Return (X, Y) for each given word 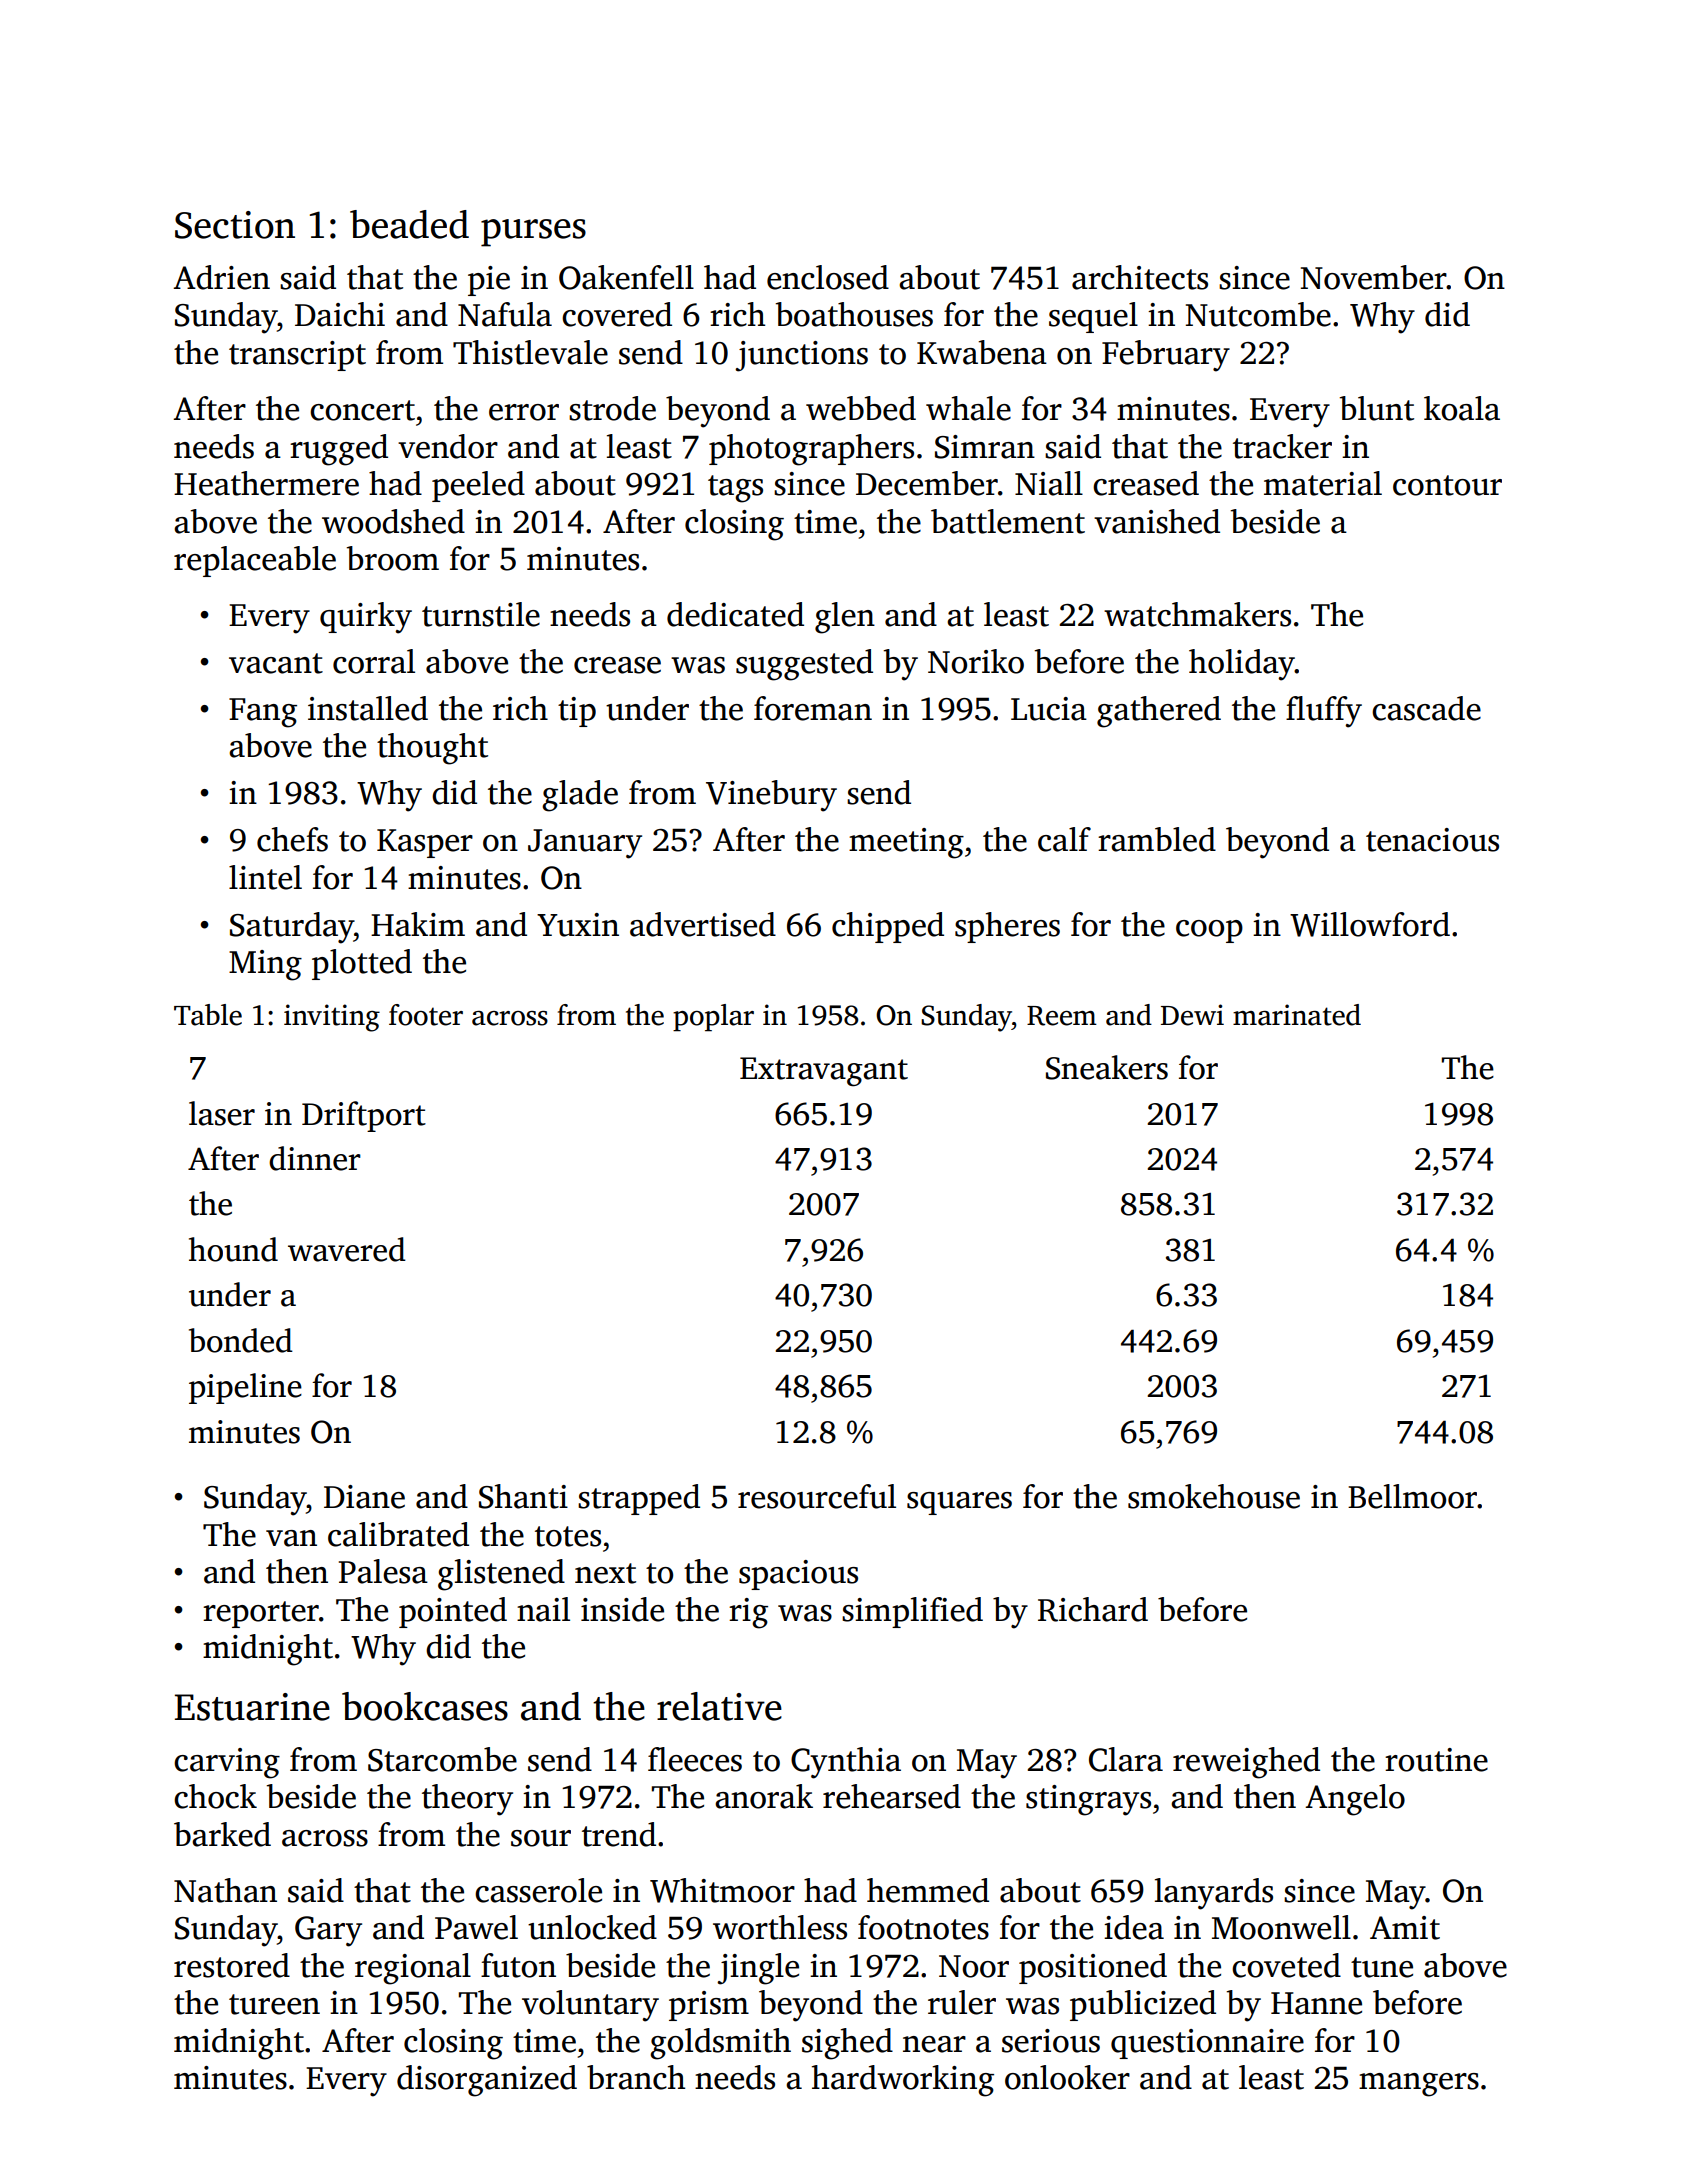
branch (636, 2077)
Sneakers (1107, 1067)
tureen (274, 2004)
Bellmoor (1412, 1496)
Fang (263, 713)
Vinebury (771, 796)
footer (426, 1015)
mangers (1419, 2085)
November (1374, 277)
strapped (639, 1499)
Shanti (523, 1496)
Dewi (1192, 1015)
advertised (703, 924)
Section (235, 225)
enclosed (828, 277)
